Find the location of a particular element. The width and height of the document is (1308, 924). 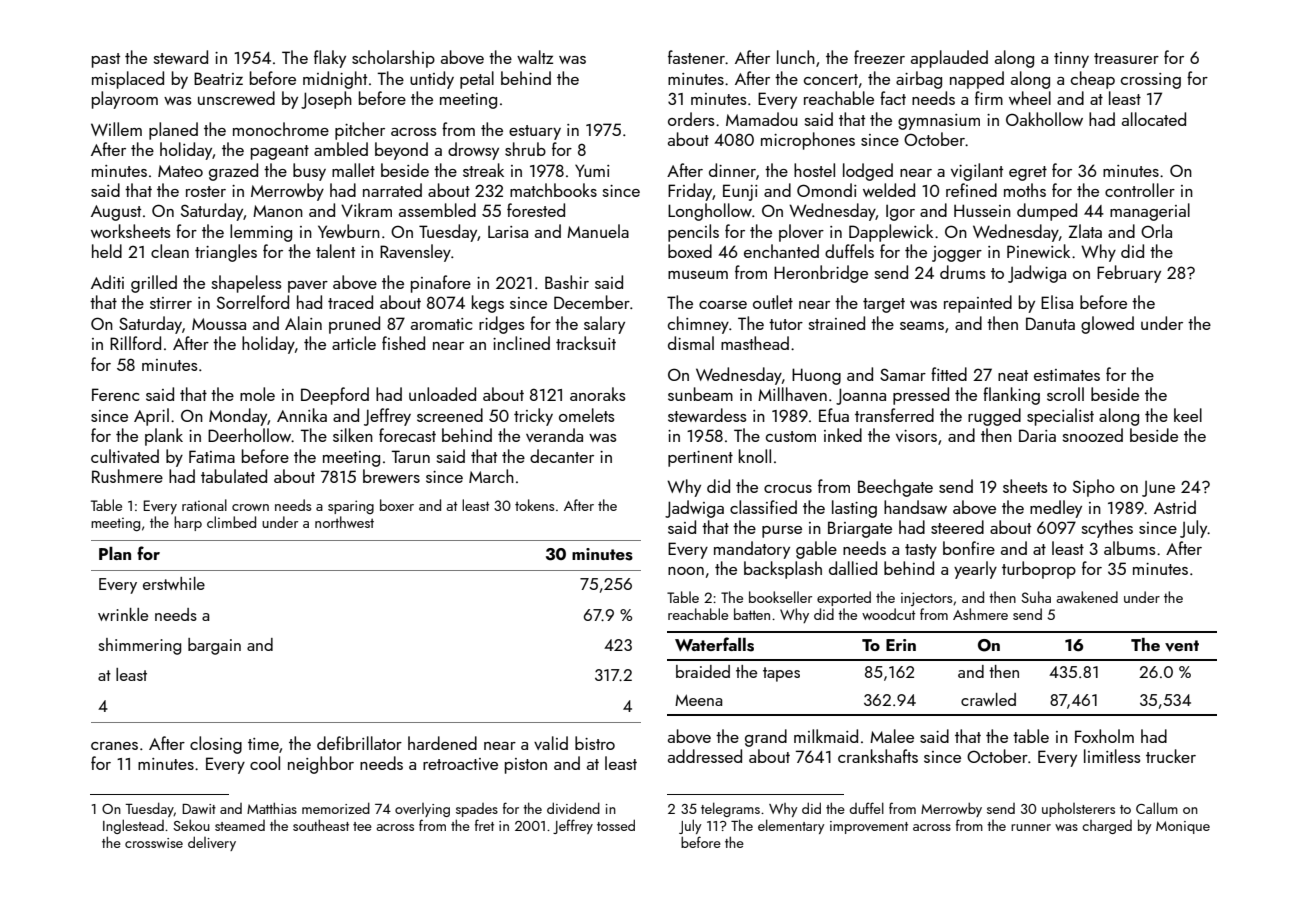

egret is located at coordinates (1028, 173).
